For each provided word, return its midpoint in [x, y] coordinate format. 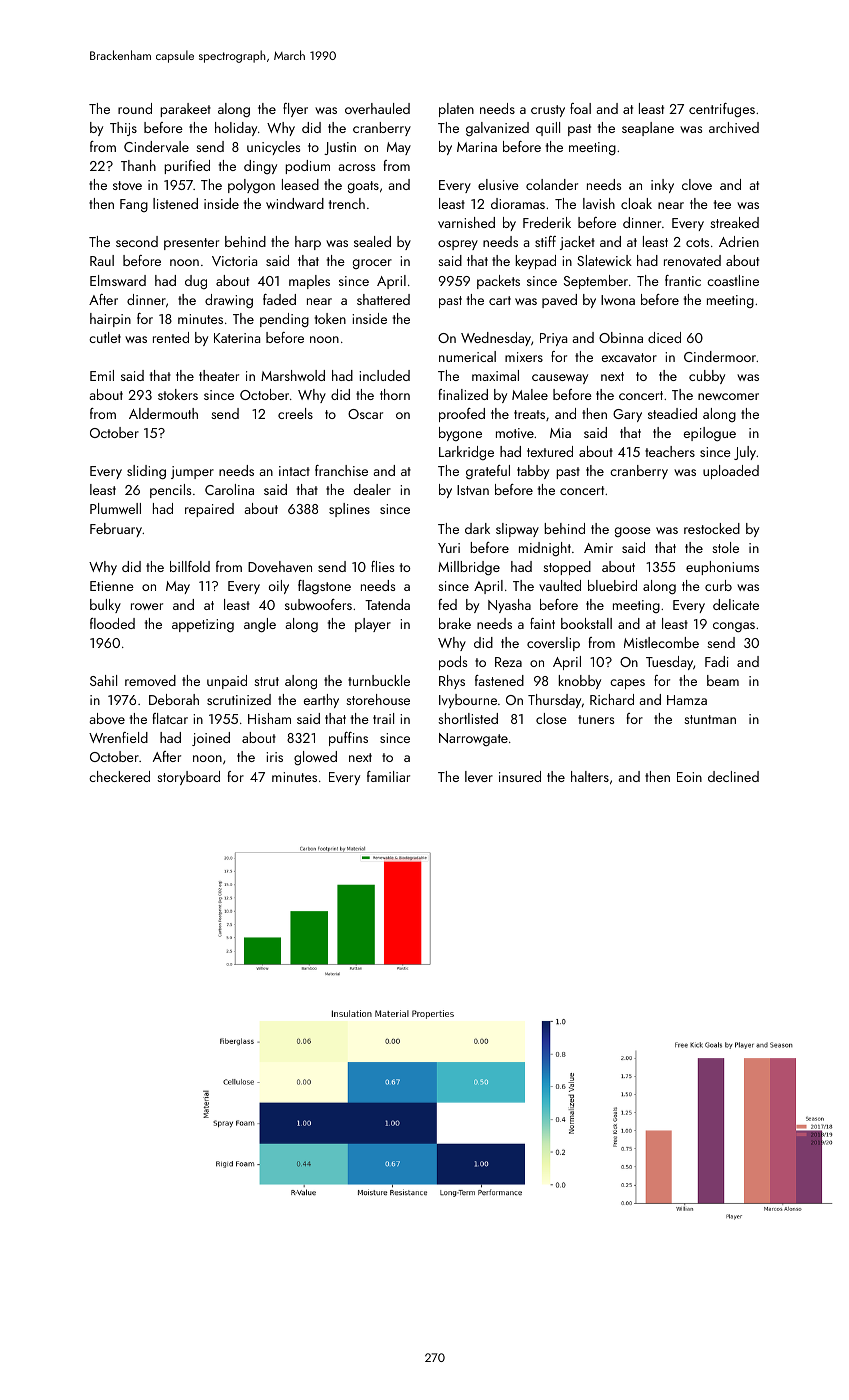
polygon [251, 186]
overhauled [377, 108]
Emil [102, 375]
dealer [372, 489]
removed [150, 680]
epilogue [710, 434]
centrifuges [722, 110]
